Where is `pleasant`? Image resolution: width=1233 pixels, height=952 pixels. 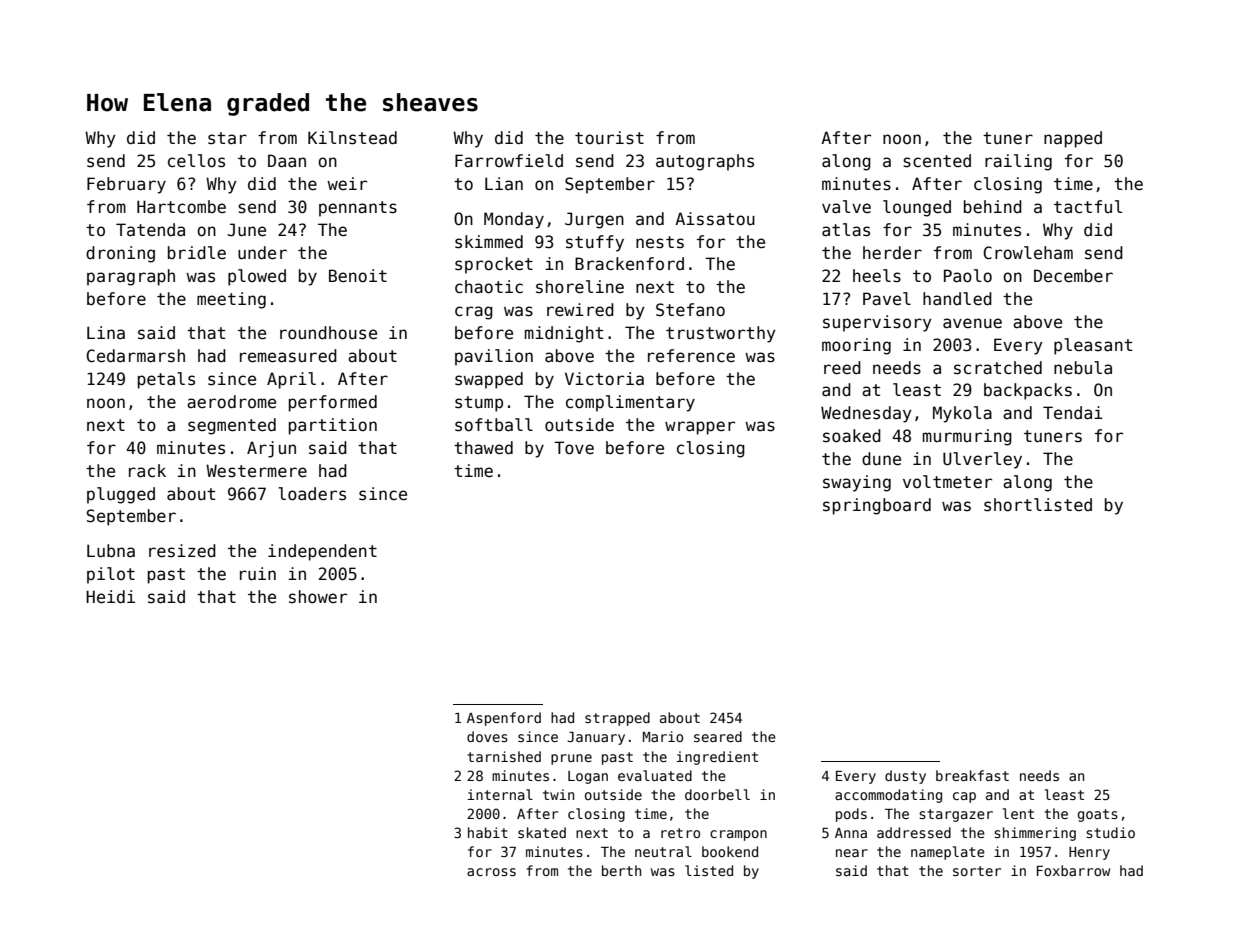
pleasant is located at coordinates (1093, 346).
